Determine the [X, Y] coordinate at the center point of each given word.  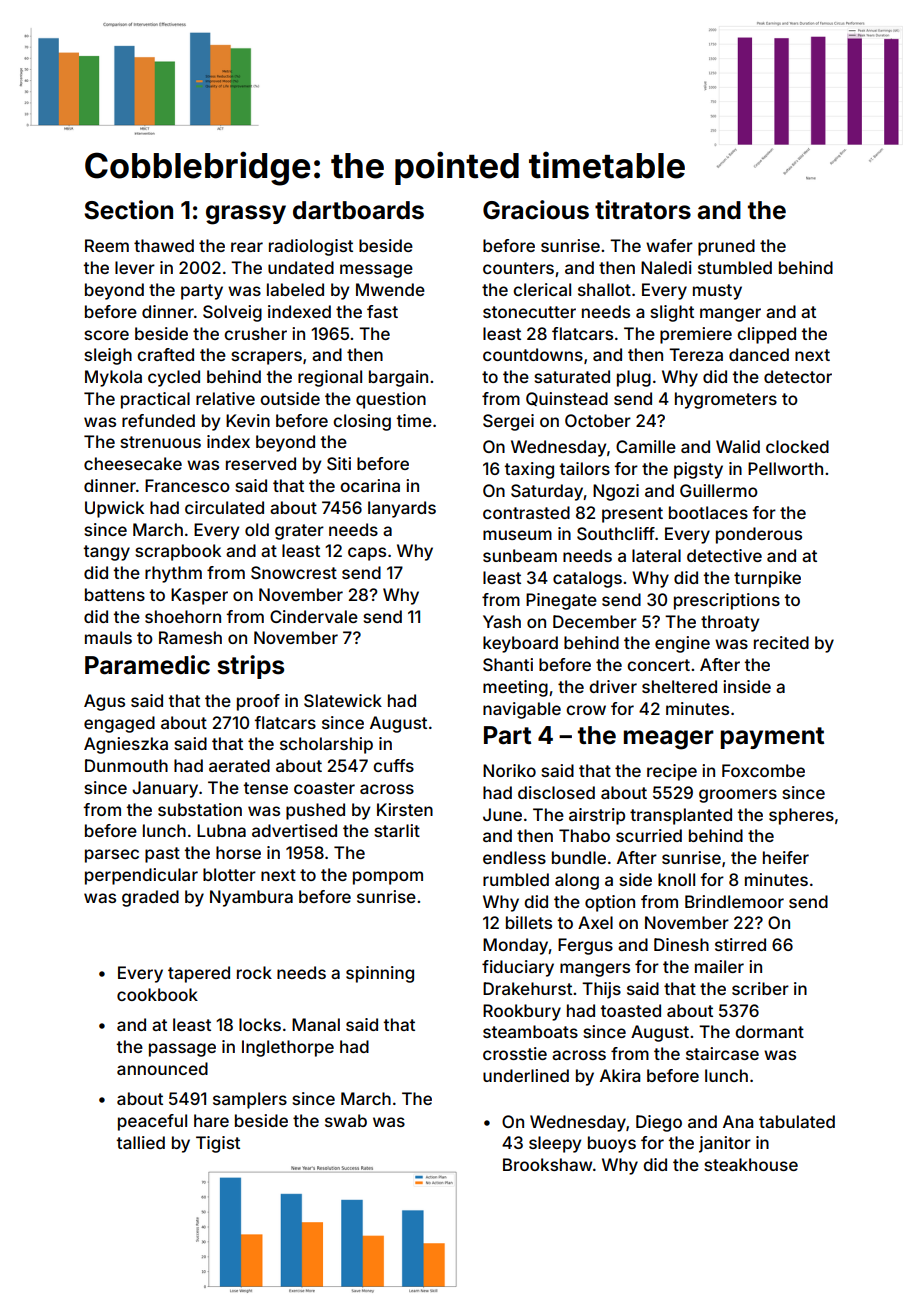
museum [517, 535]
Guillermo [719, 490]
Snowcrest [294, 572]
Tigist [218, 1144]
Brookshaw [547, 1164]
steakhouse [751, 1164]
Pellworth [785, 468]
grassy [246, 215]
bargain [398, 378]
